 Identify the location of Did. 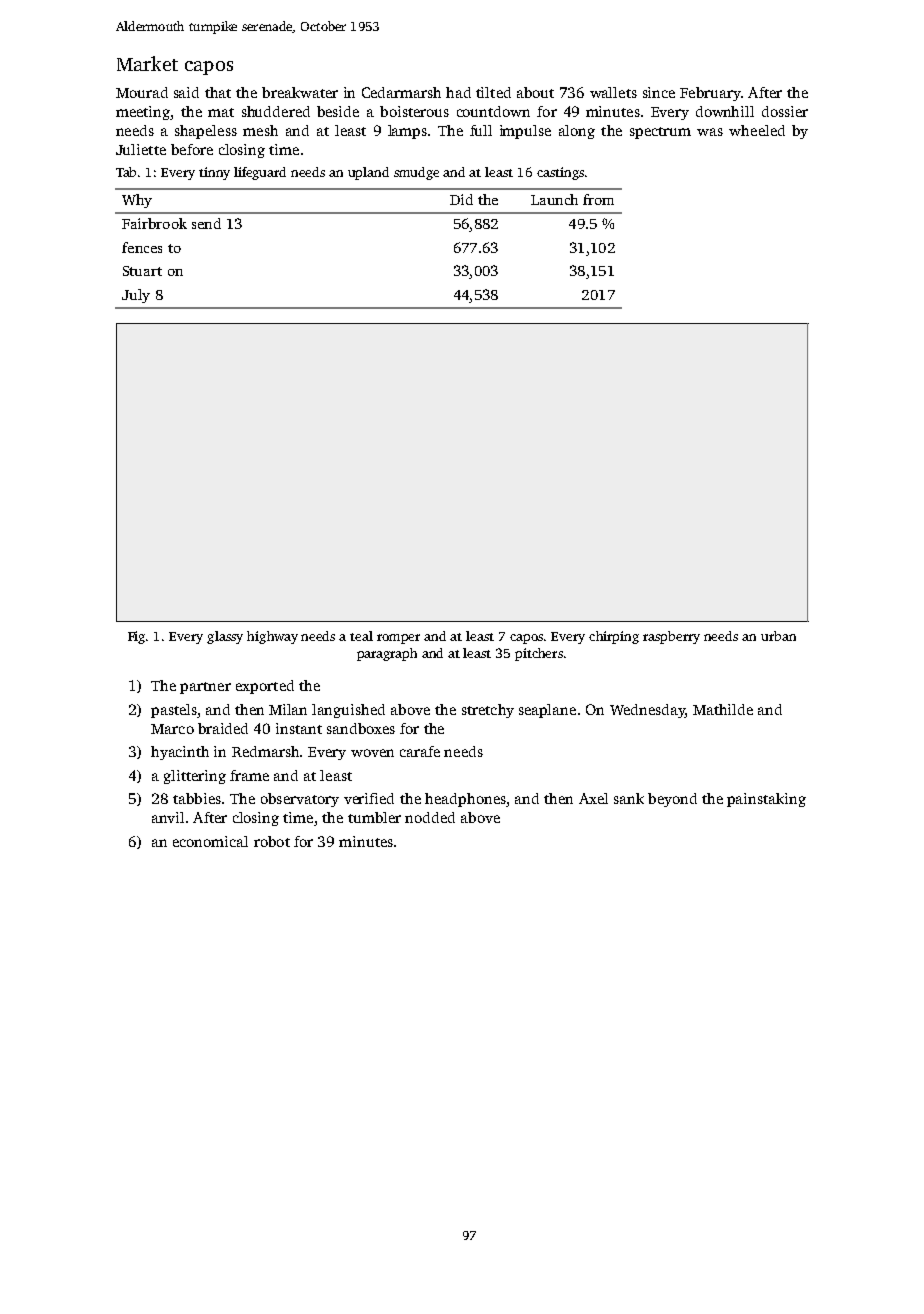
(461, 199).
